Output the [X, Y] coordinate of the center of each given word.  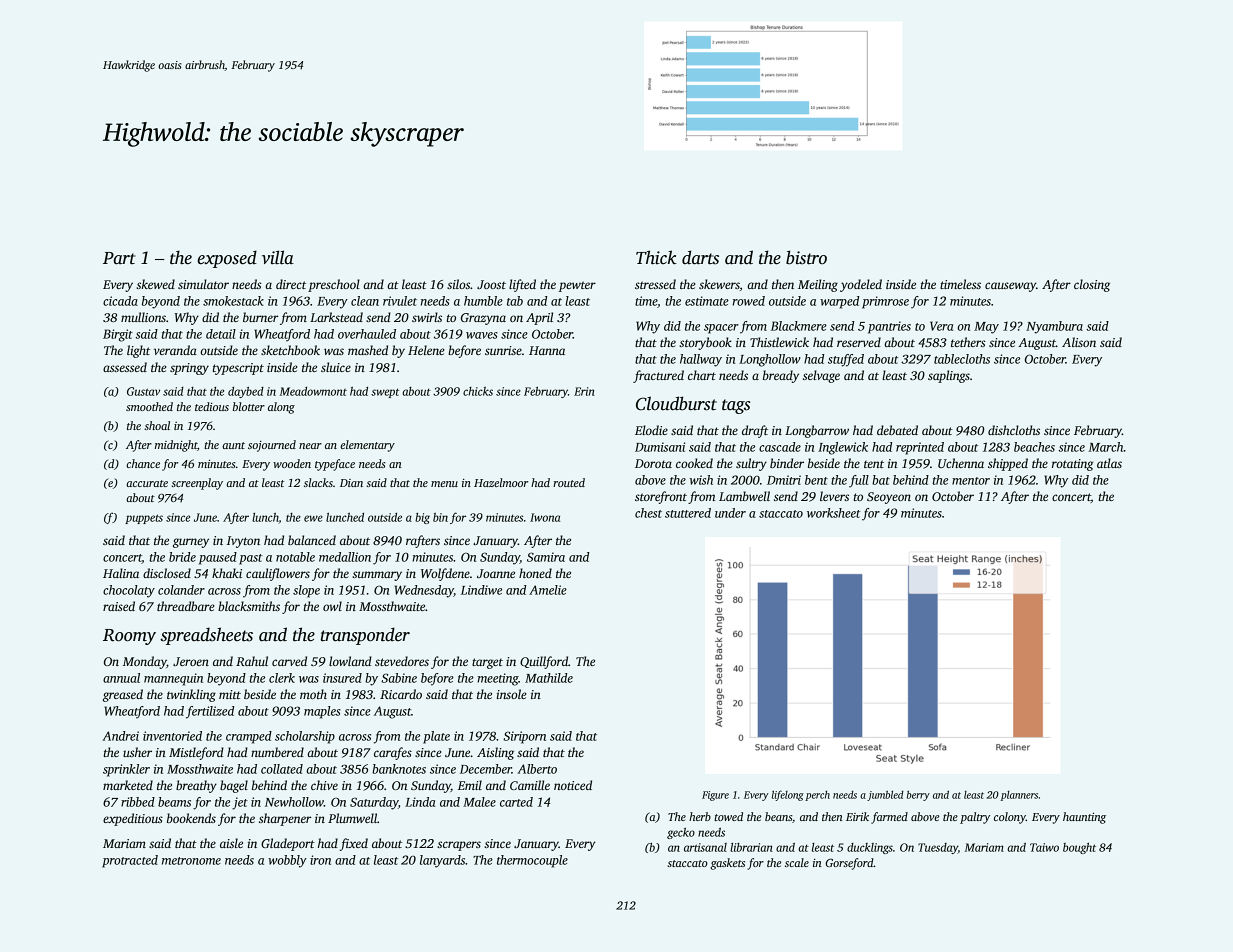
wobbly [287, 861]
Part [119, 258]
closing [1092, 285]
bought [1079, 848]
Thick [656, 257]
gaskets [727, 864]
